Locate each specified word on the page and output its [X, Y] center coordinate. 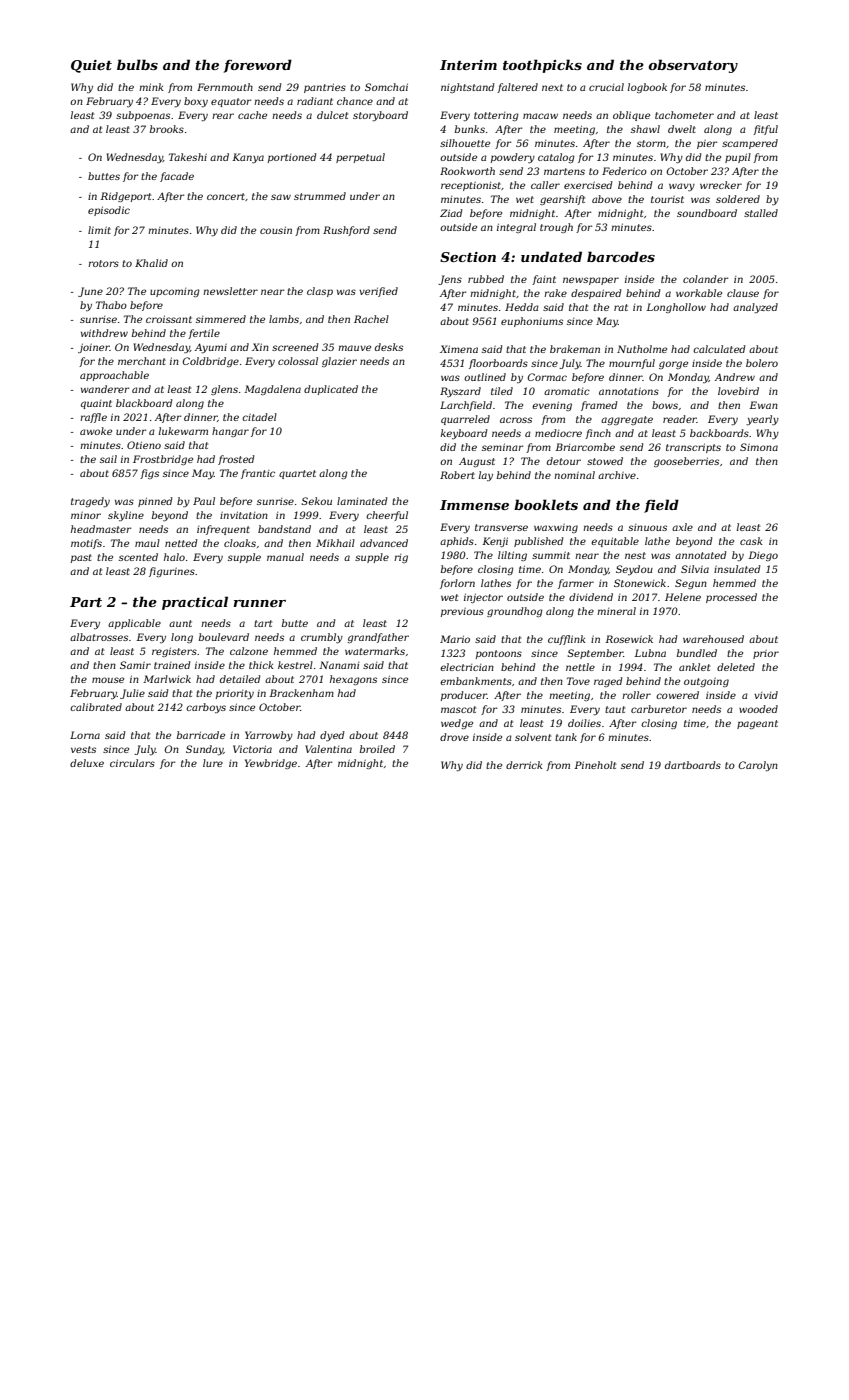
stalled [761, 213]
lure [213, 763]
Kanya [248, 158]
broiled [377, 749]
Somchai [386, 87]
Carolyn [758, 766]
